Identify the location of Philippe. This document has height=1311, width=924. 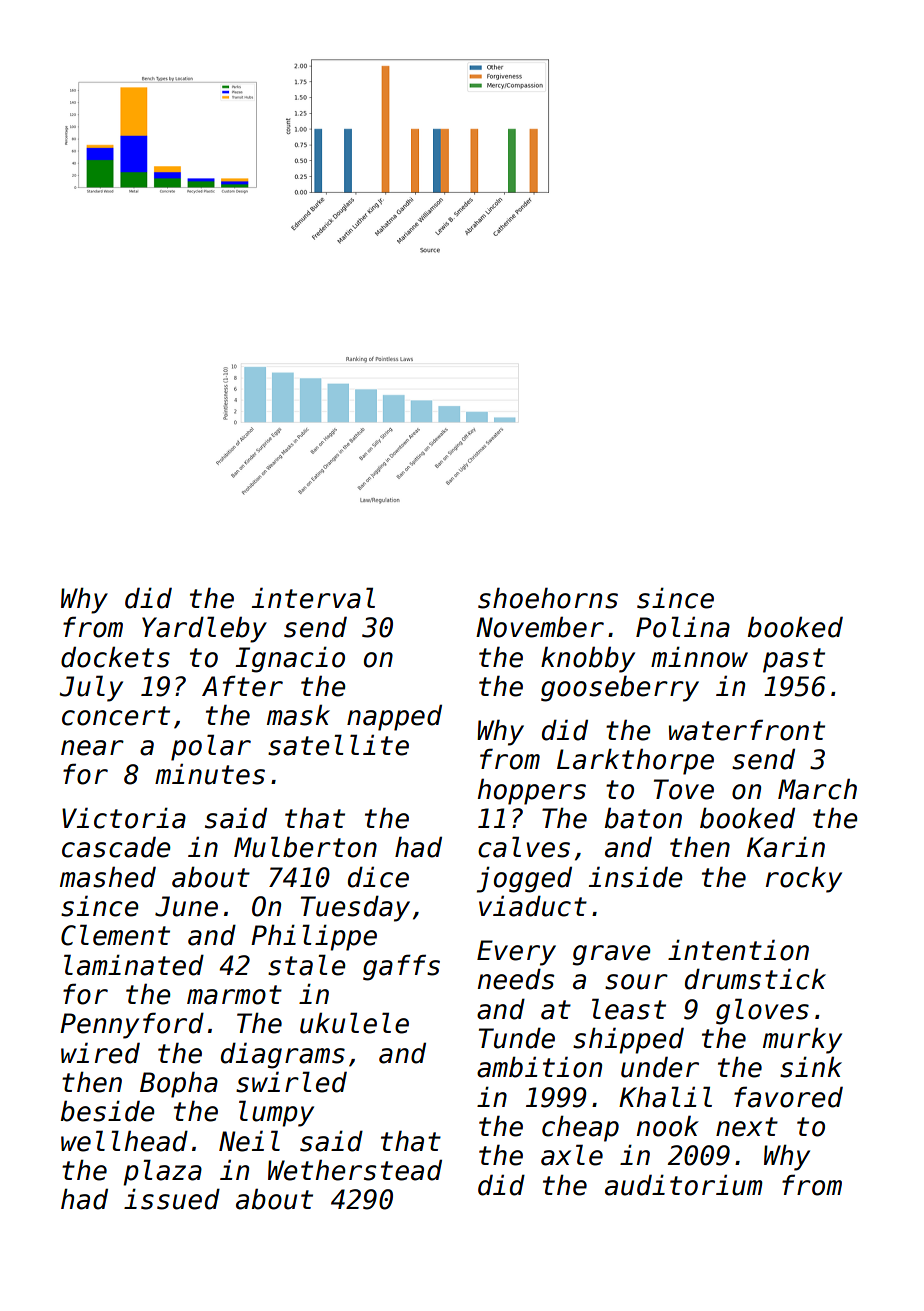
(314, 937).
